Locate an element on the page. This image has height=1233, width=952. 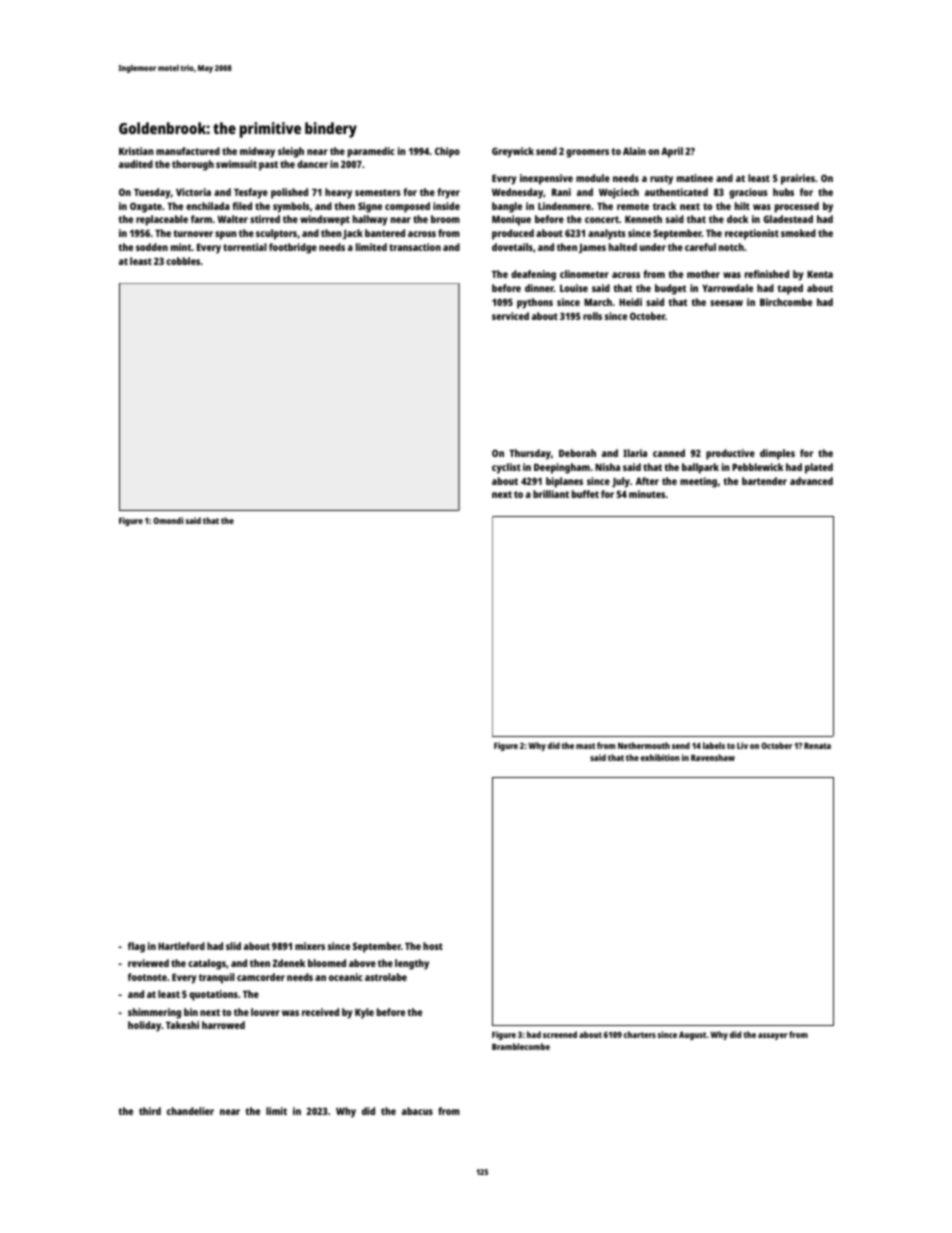
Omondi is located at coordinates (168, 520).
